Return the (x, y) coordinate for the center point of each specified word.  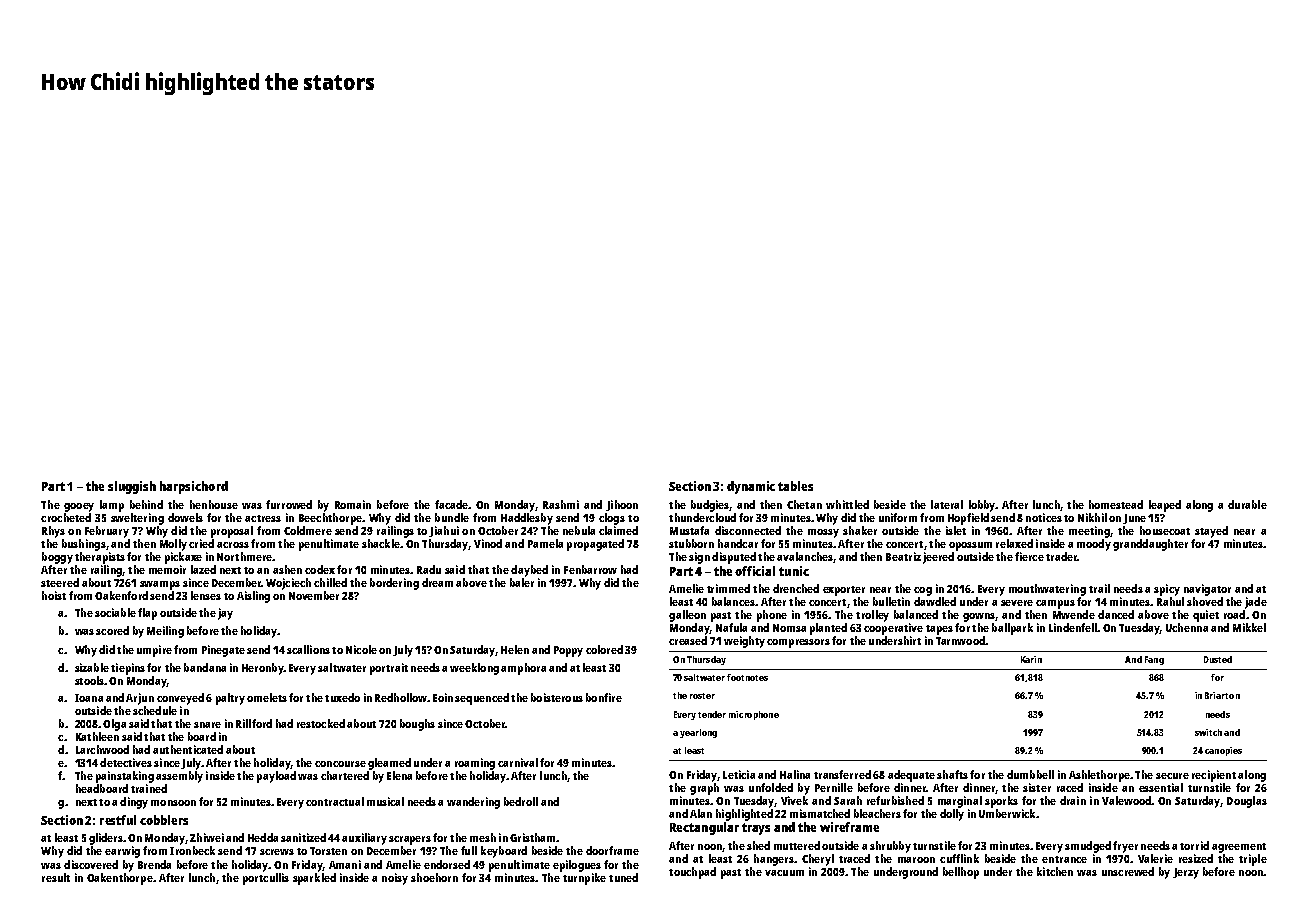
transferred (842, 774)
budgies (710, 506)
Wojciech (288, 584)
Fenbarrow (590, 569)
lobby (982, 506)
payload (276, 777)
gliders (106, 839)
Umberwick (1007, 813)
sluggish (132, 487)
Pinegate (223, 651)
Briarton (1222, 695)
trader (1061, 556)
